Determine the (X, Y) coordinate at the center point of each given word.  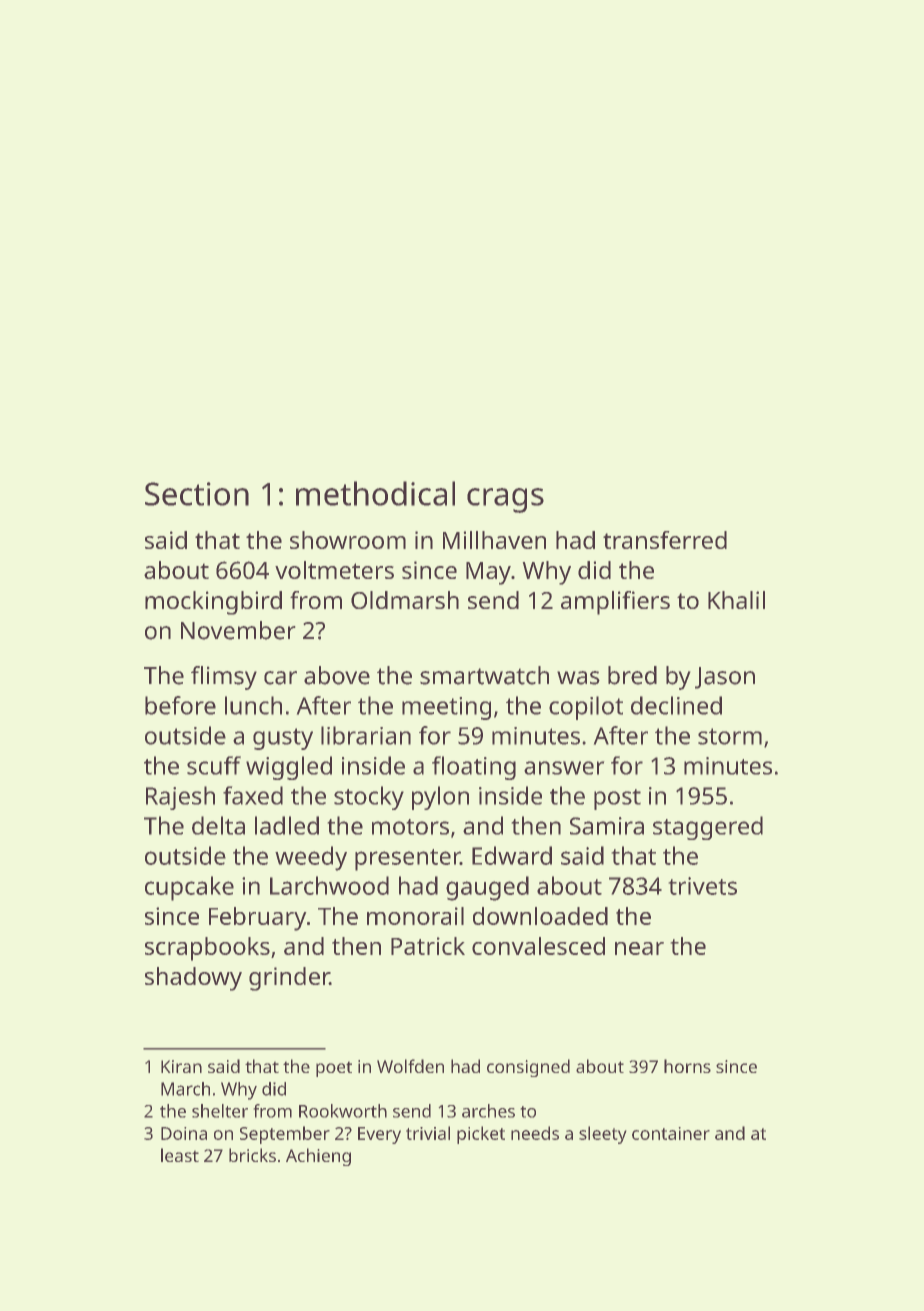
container (671, 1133)
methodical (375, 493)
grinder (289, 979)
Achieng (318, 1157)
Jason (725, 678)
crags (505, 500)
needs (535, 1133)
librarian (366, 735)
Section (197, 494)
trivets (702, 886)
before (180, 705)
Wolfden (410, 1066)
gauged (487, 888)
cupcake (189, 888)
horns (687, 1066)
